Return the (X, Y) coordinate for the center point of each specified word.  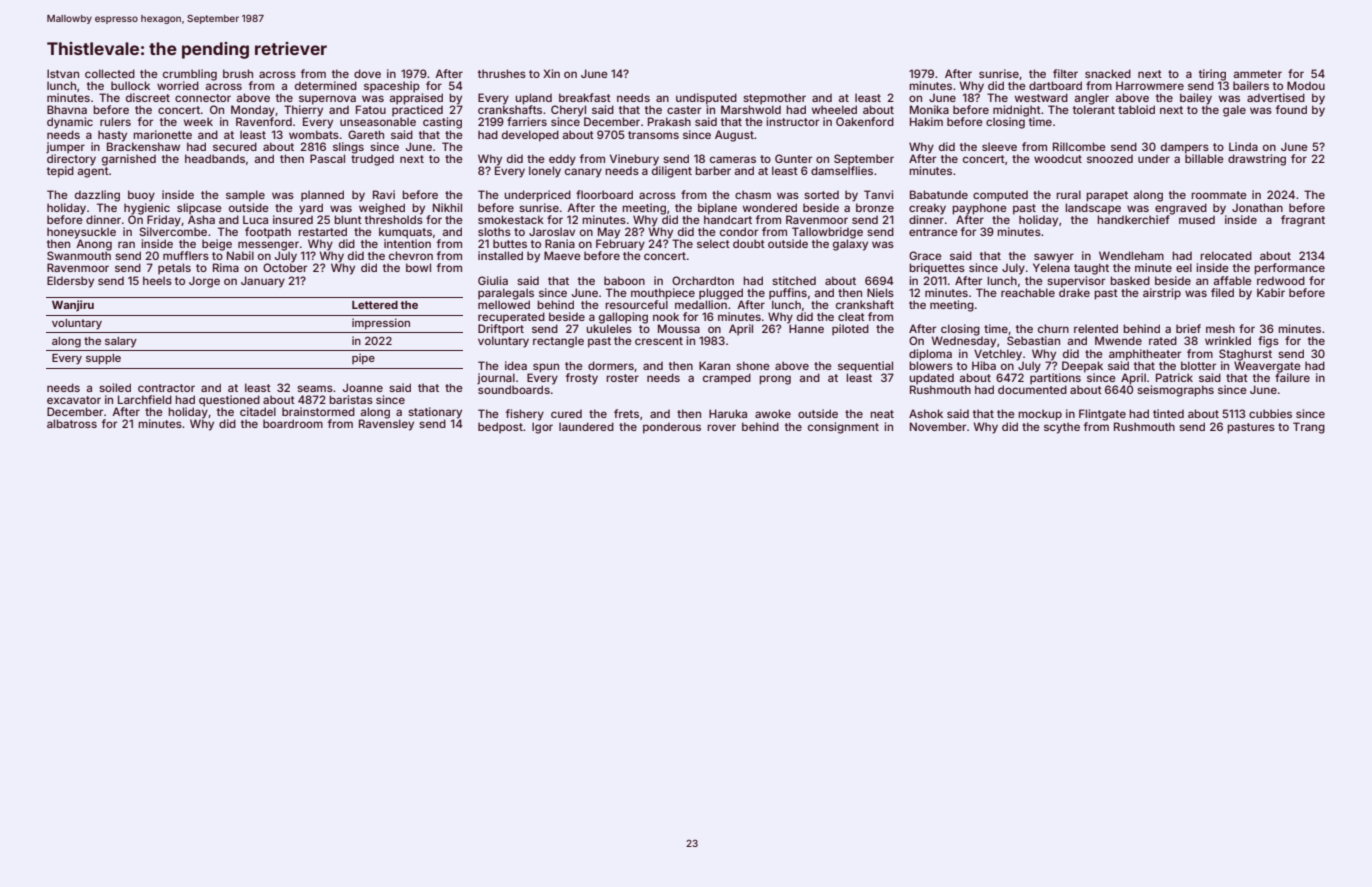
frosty (582, 379)
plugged (721, 294)
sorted (821, 195)
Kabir (1271, 292)
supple (103, 359)
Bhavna (67, 109)
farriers (527, 121)
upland (533, 99)
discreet (148, 97)
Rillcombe (1079, 146)
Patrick (1174, 377)
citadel (258, 411)
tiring (1212, 75)
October (285, 267)
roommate (1219, 195)
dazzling (97, 196)
